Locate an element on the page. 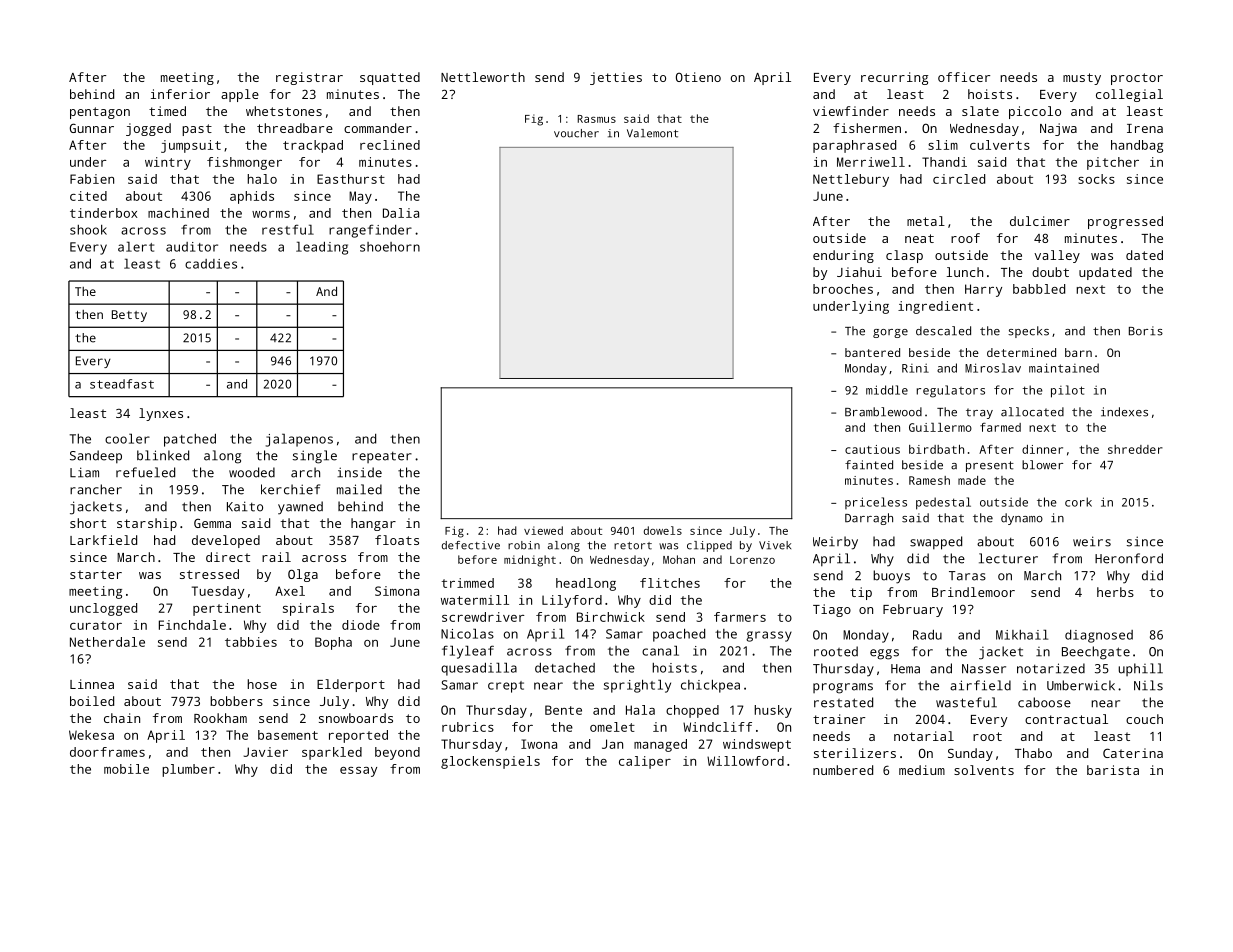  Netherdale is located at coordinates (107, 642).
